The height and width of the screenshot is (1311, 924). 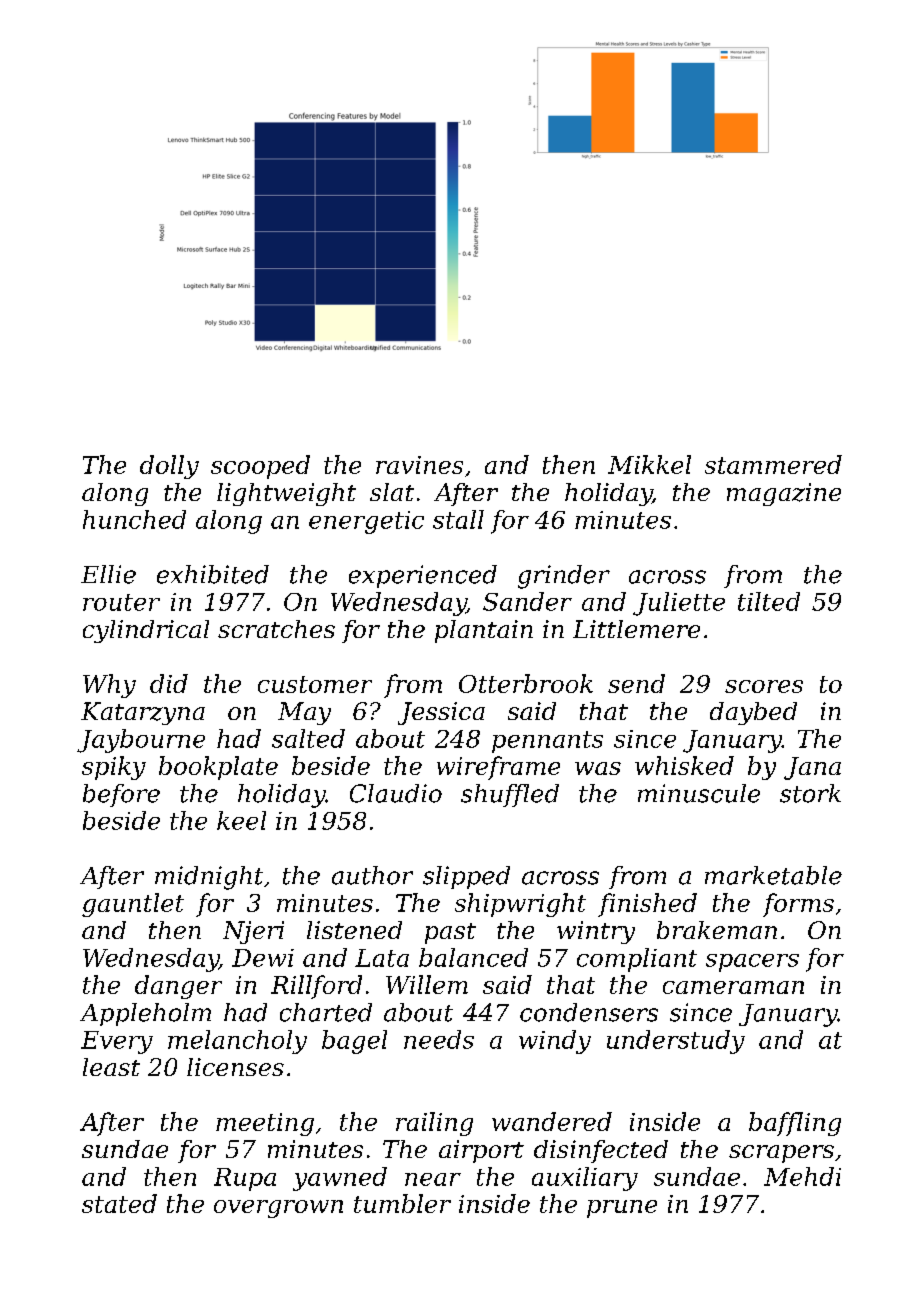 What do you see at coordinates (773, 464) in the screenshot?
I see `stammered` at bounding box center [773, 464].
